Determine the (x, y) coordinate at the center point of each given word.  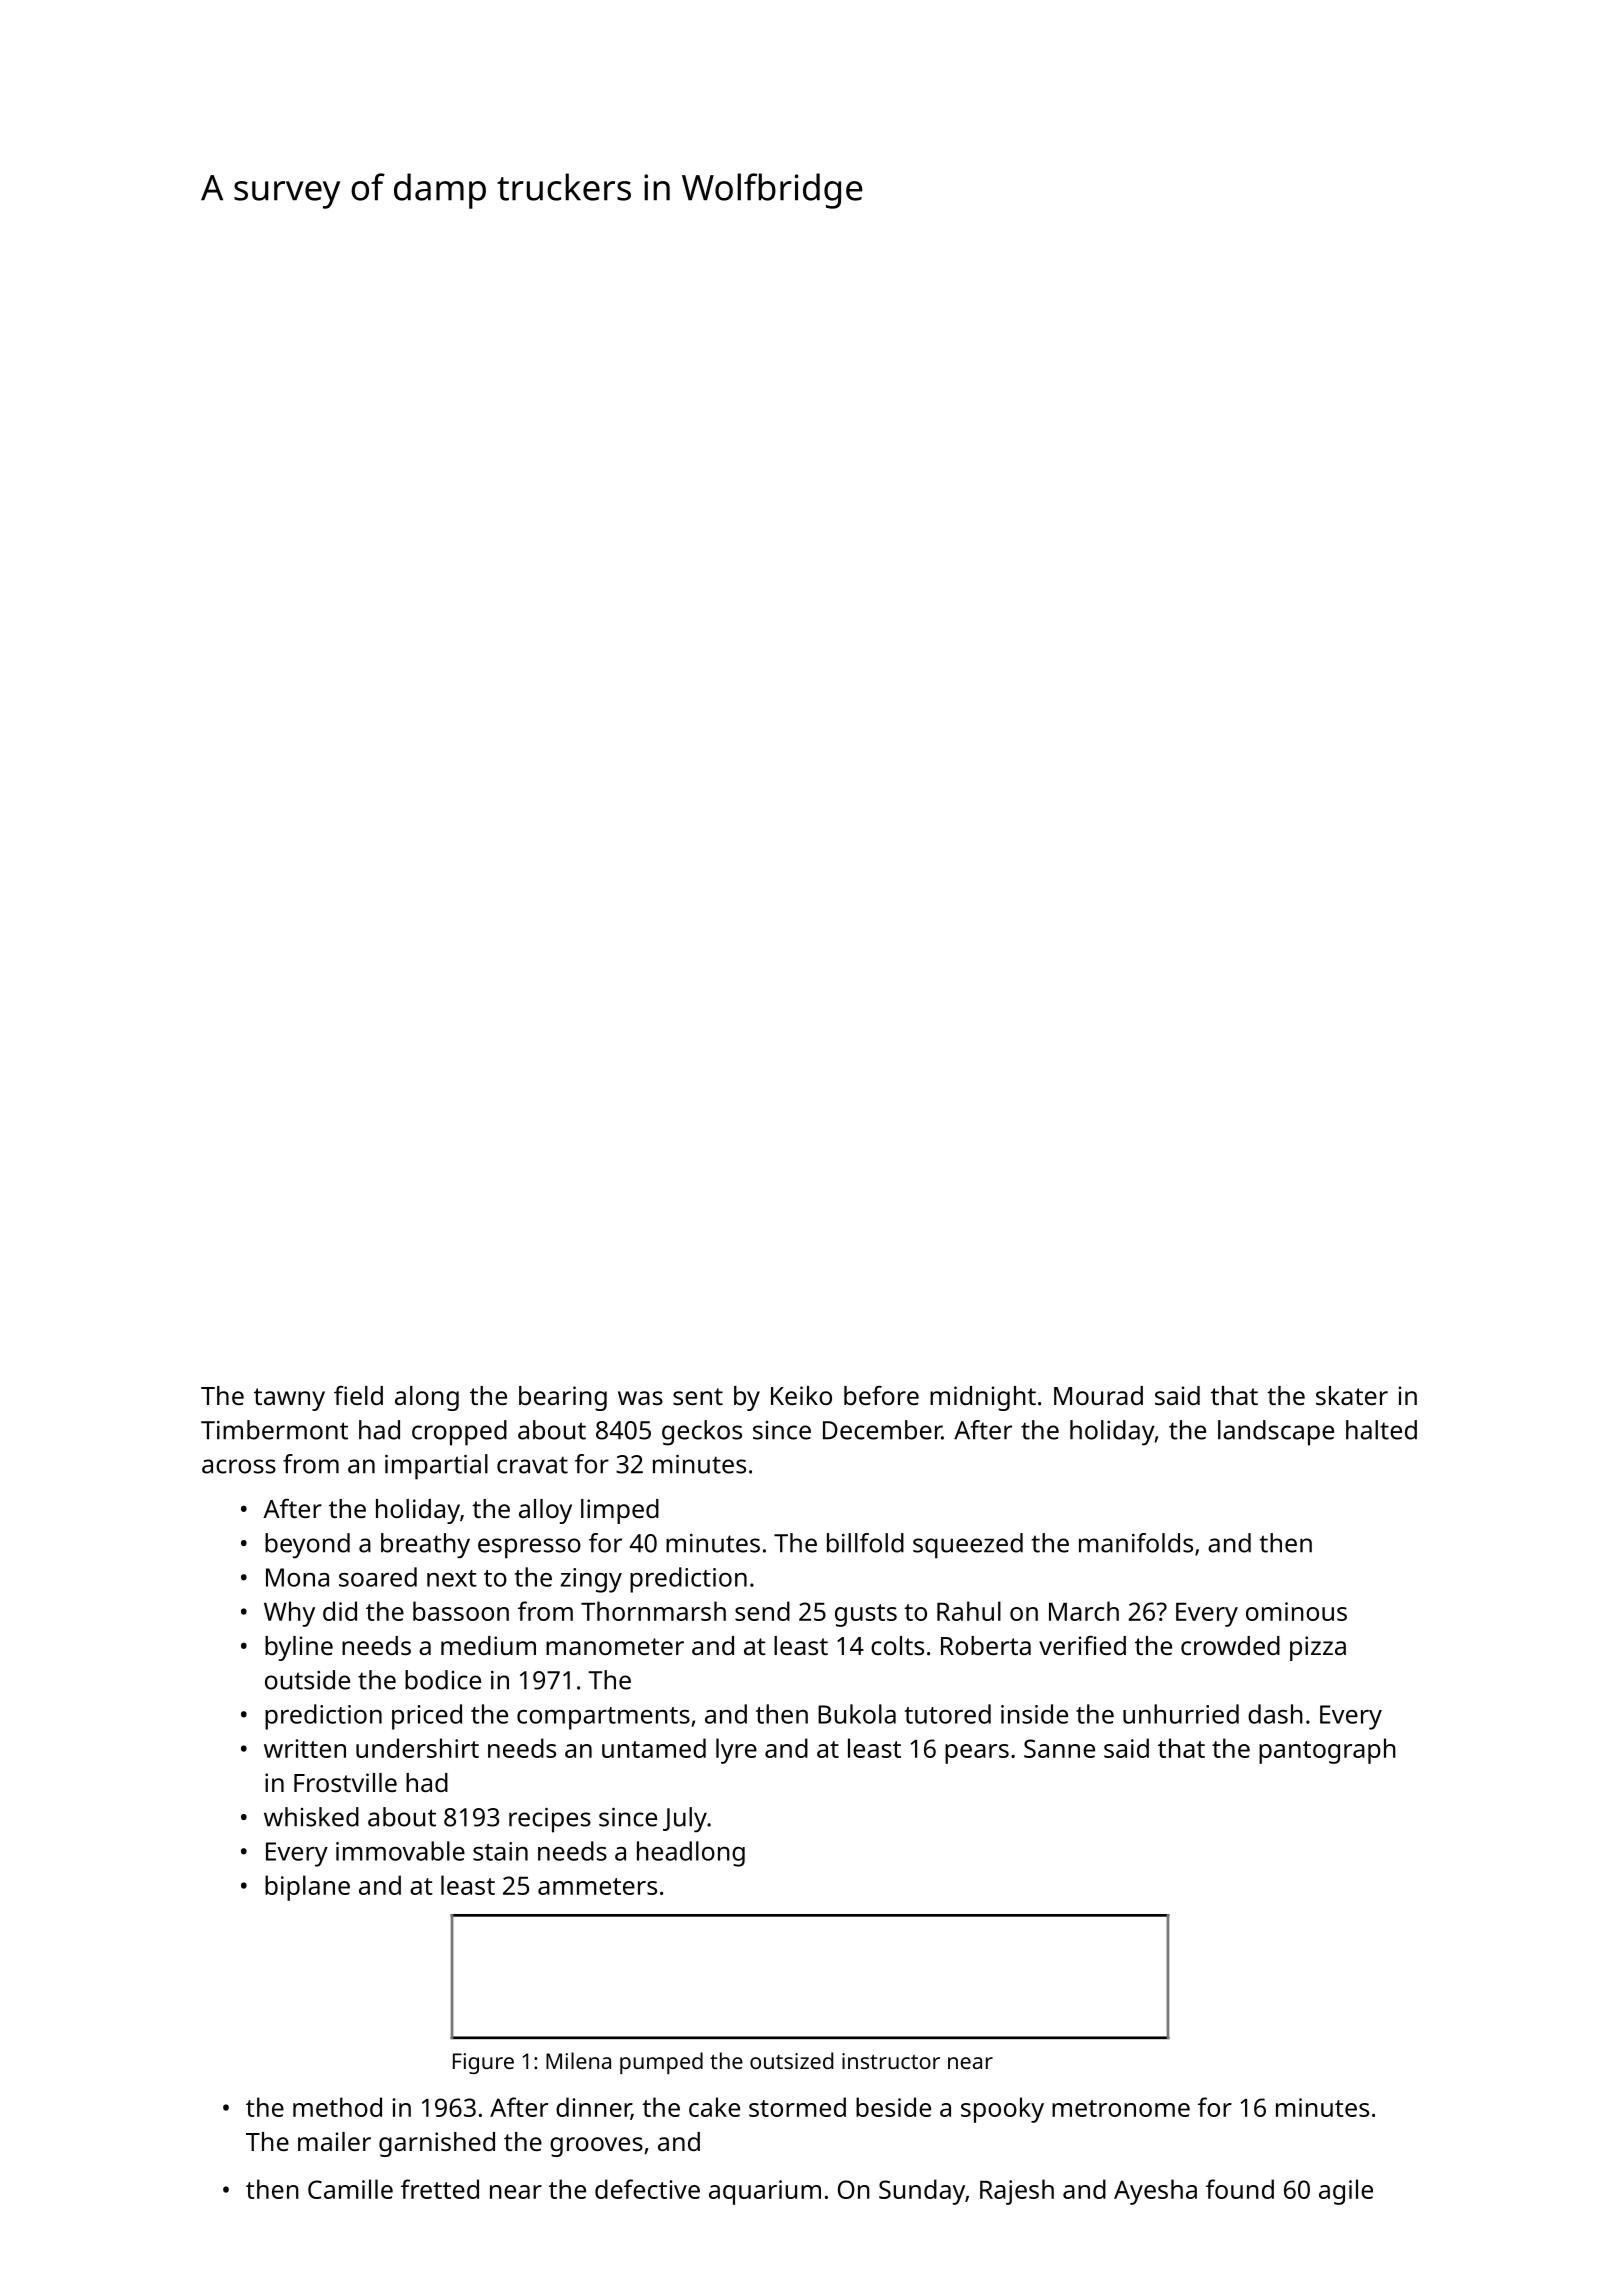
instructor (891, 2061)
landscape (1276, 1433)
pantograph (1327, 1751)
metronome (1121, 2108)
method (337, 2107)
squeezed (968, 1546)
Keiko (801, 1395)
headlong (691, 1854)
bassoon (461, 1611)
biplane (307, 1888)
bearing (563, 1398)
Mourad (1098, 1395)
